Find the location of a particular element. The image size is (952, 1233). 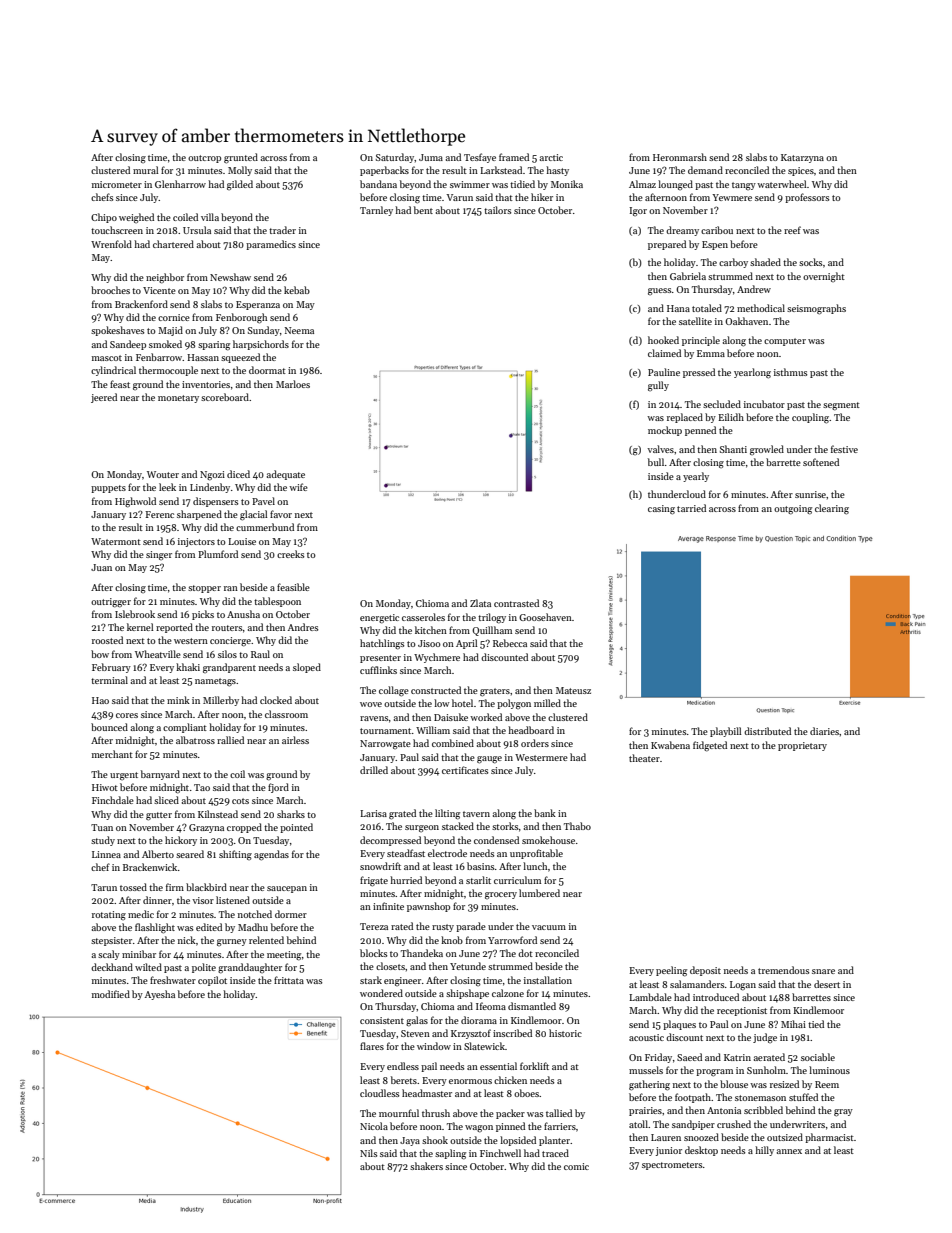

Larisa is located at coordinates (373, 813).
